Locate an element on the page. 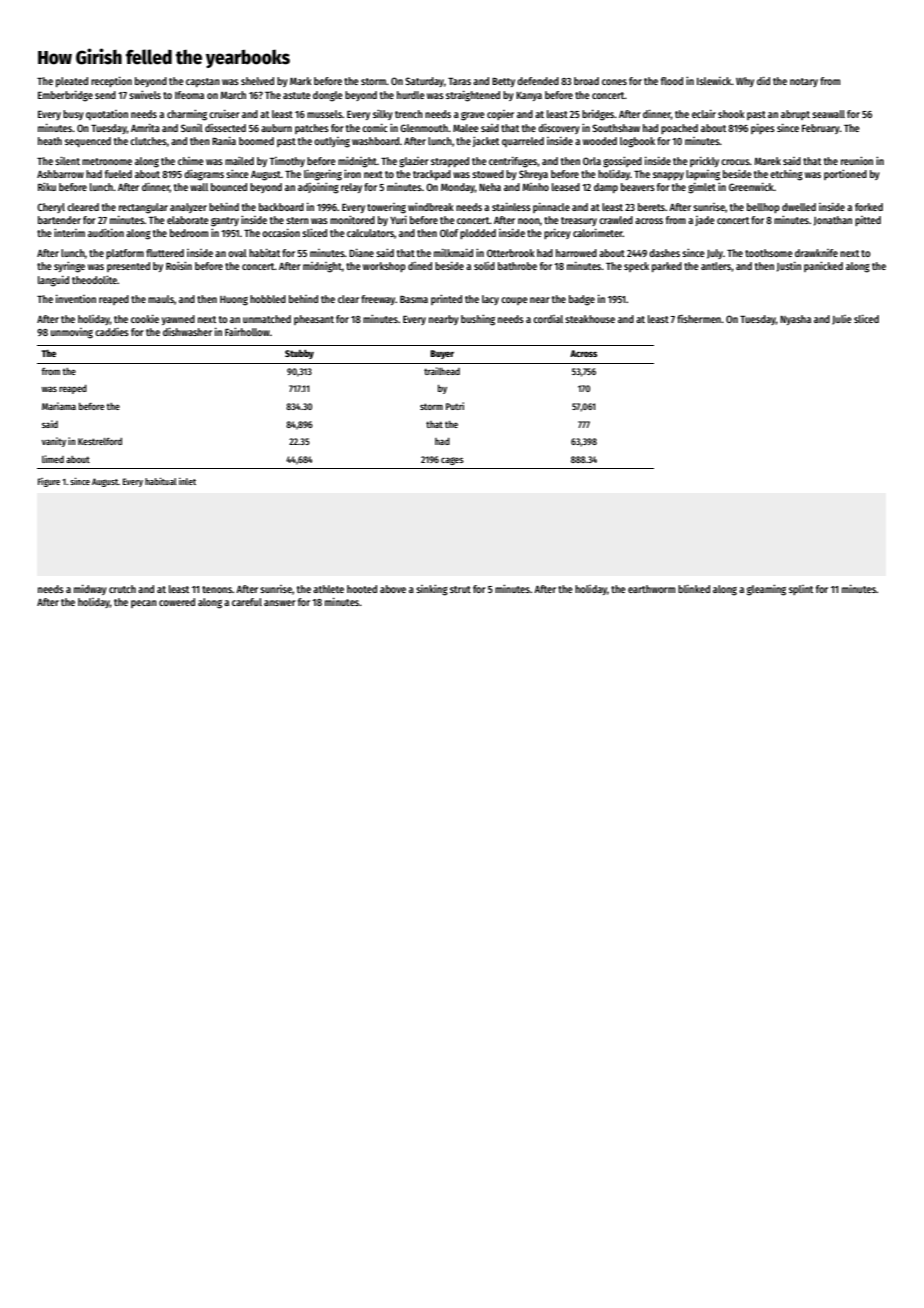 This image has width=924, height=1308. freeway is located at coordinates (378, 300).
